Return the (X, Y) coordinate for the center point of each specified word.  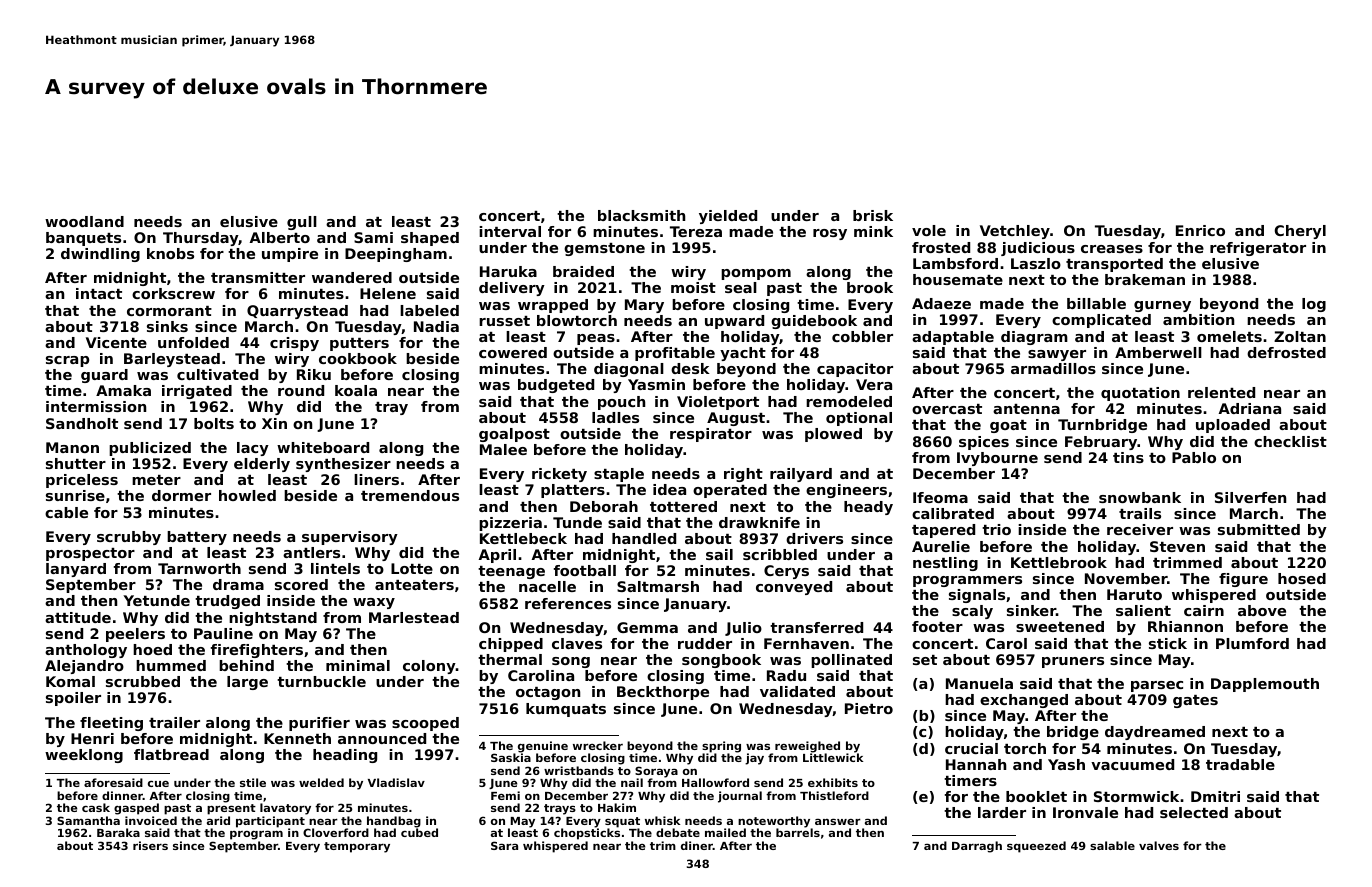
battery (197, 538)
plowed (833, 435)
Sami (373, 237)
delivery (512, 289)
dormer (181, 495)
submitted (1259, 529)
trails (1140, 513)
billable (1096, 303)
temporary (357, 847)
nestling (945, 564)
